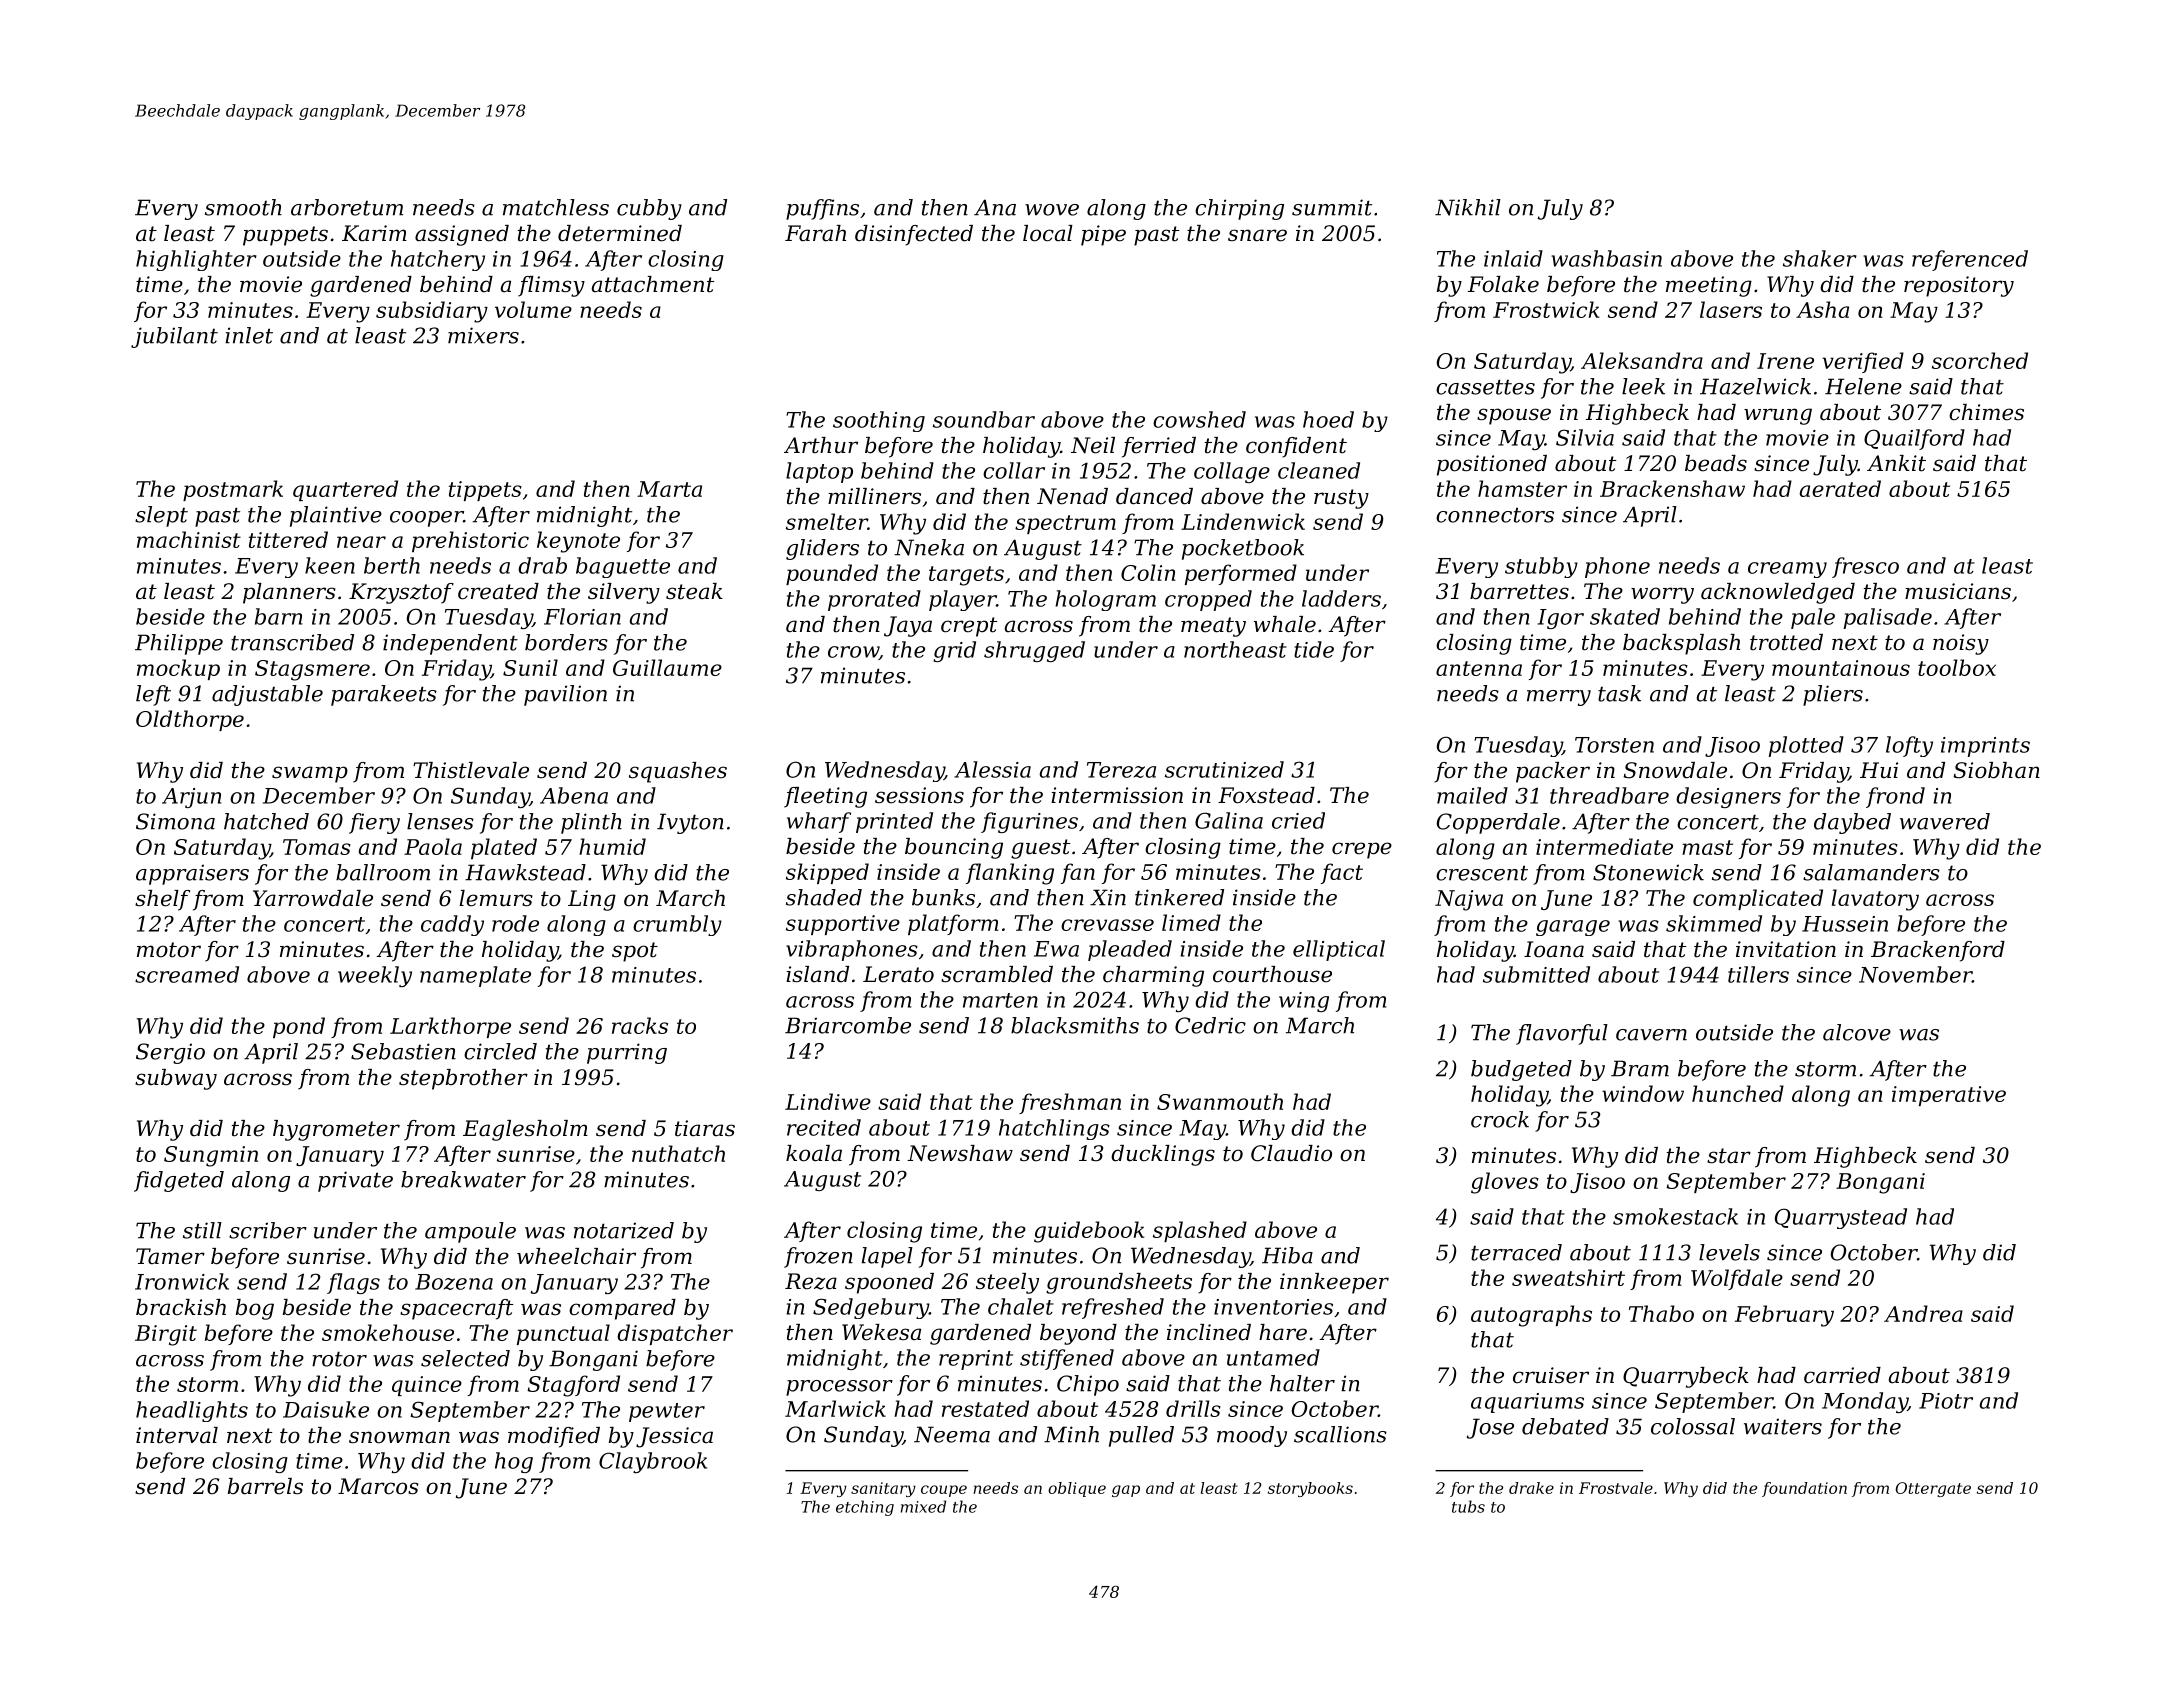  Describe the element at coordinates (1778, 593) in the screenshot. I see `acknowledged` at that location.
